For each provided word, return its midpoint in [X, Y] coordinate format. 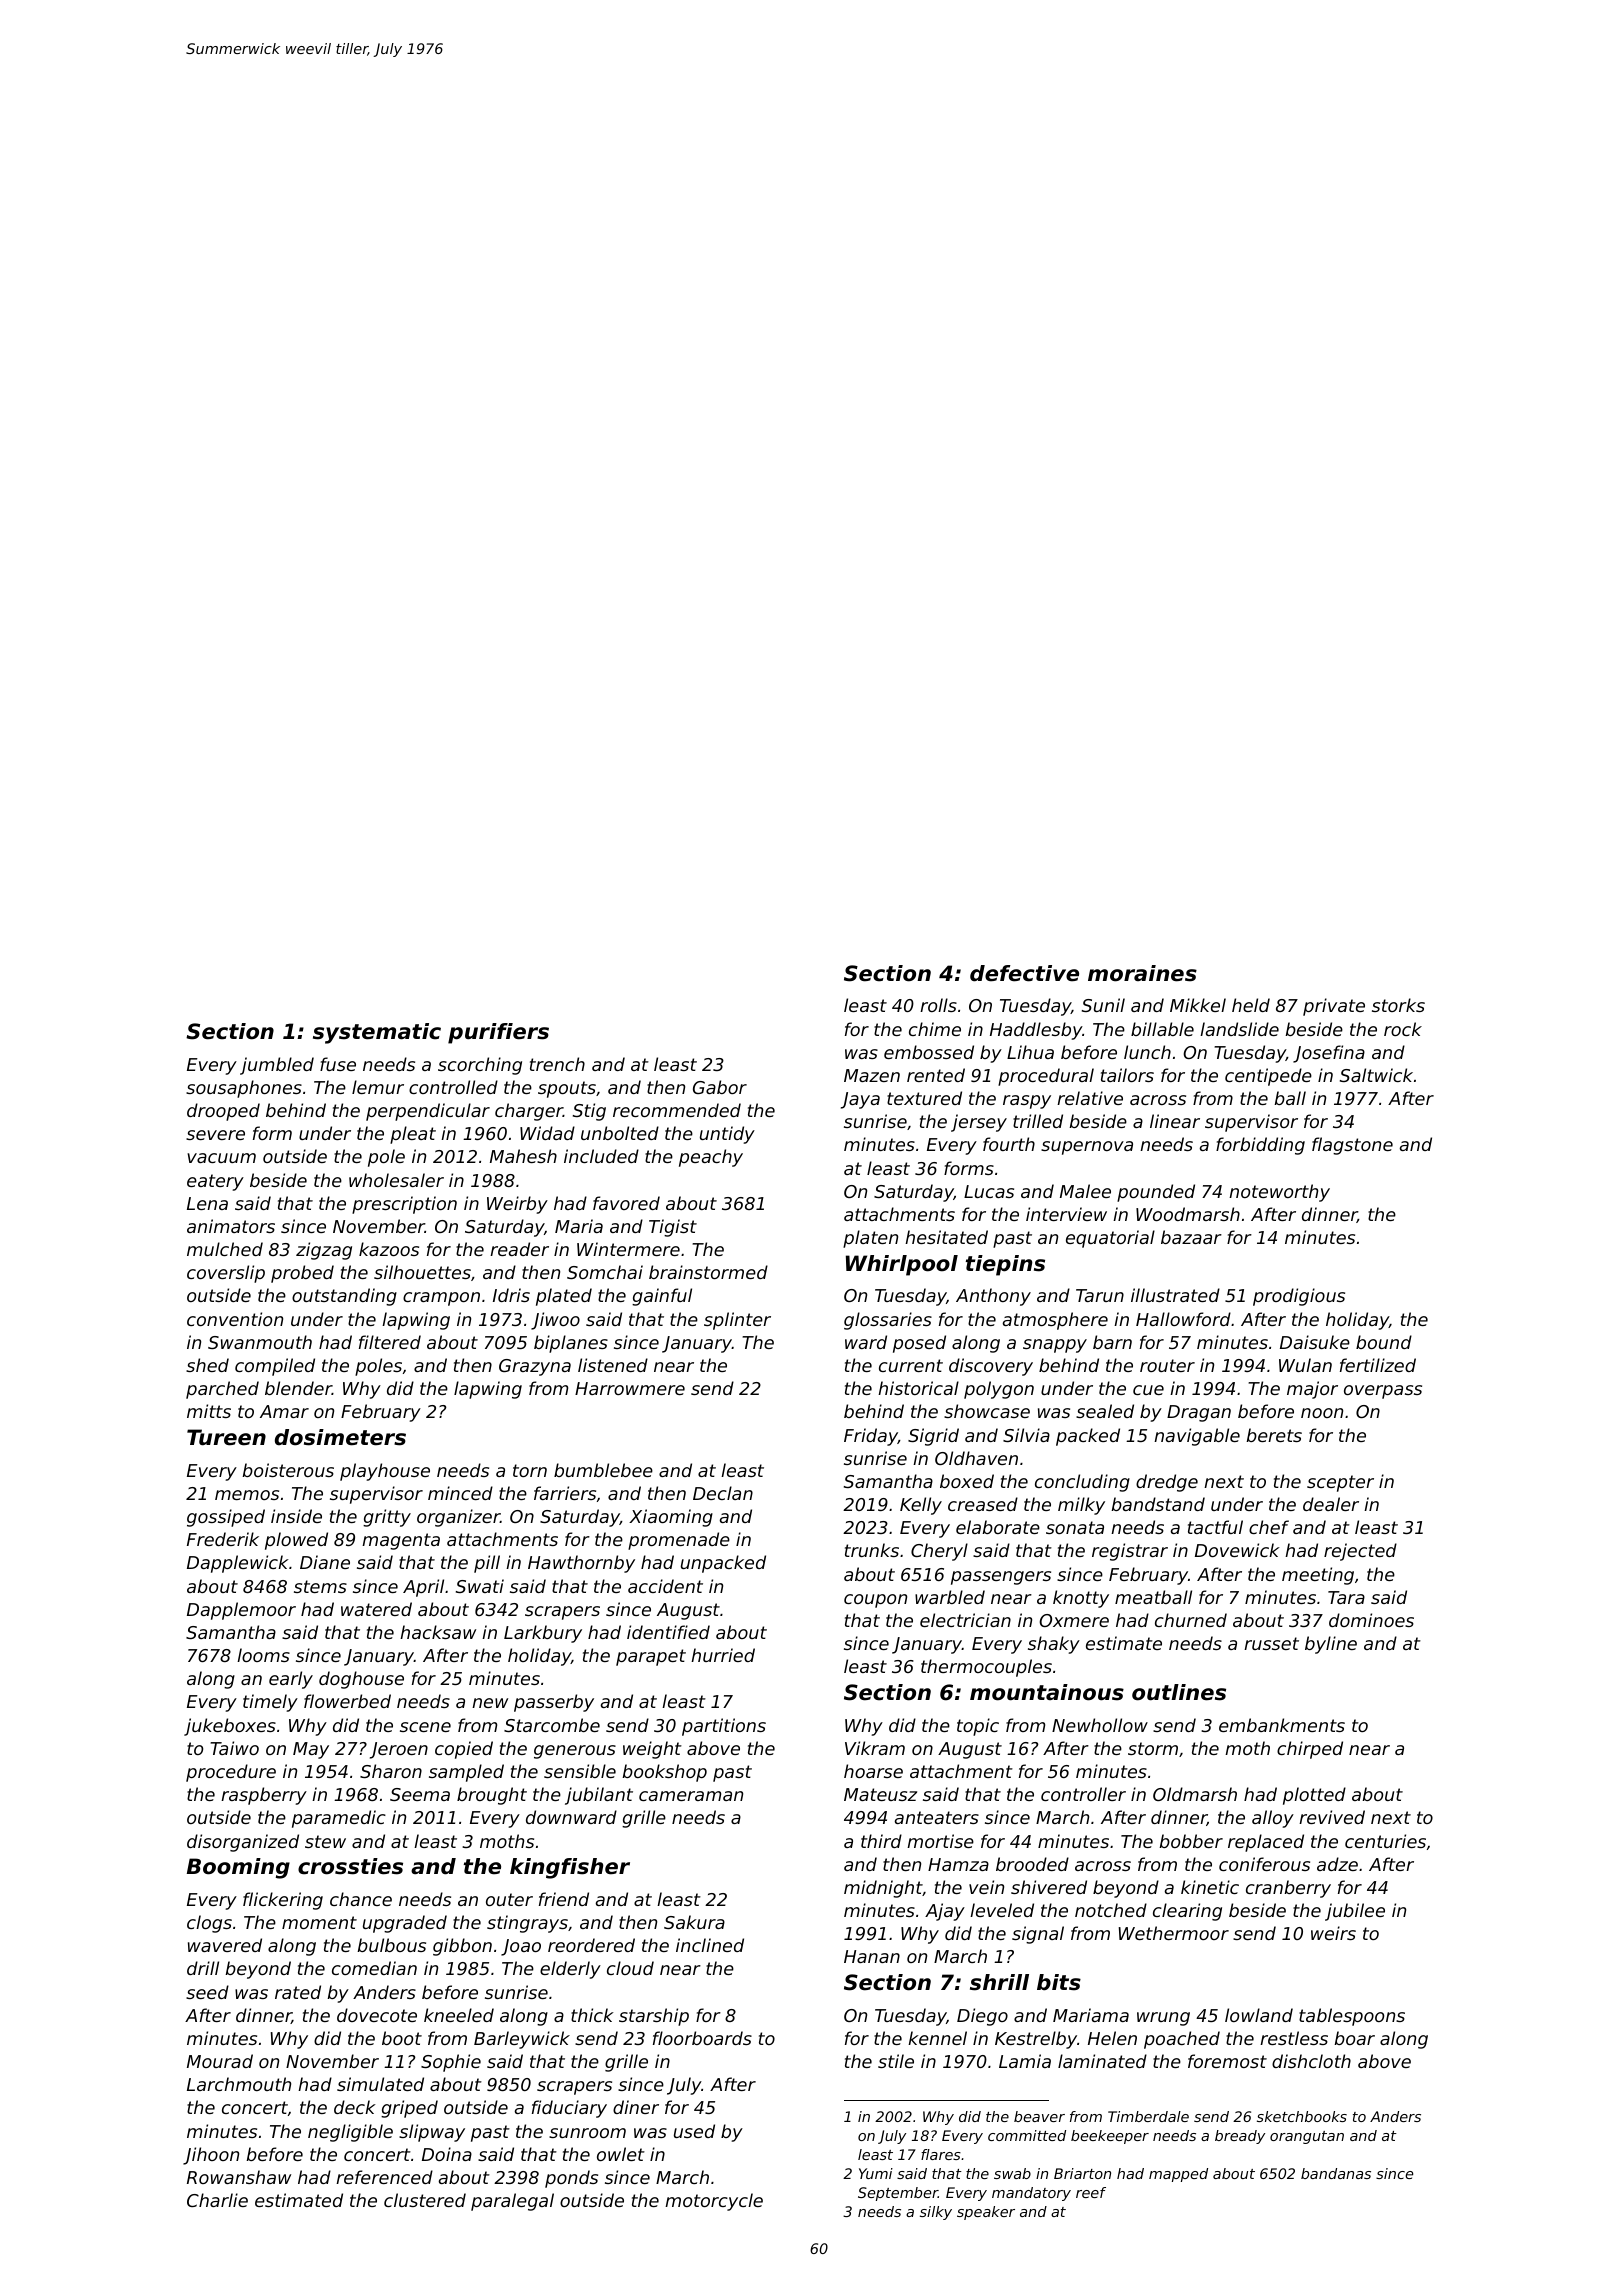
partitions [724, 1727]
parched [222, 1390]
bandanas [1336, 2173]
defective [1024, 973]
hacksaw [438, 1632]
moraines [1142, 973]
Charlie [217, 2200]
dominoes [1371, 1620]
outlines [1179, 1692]
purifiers [498, 1033]
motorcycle [714, 2202]
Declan [723, 1493]
